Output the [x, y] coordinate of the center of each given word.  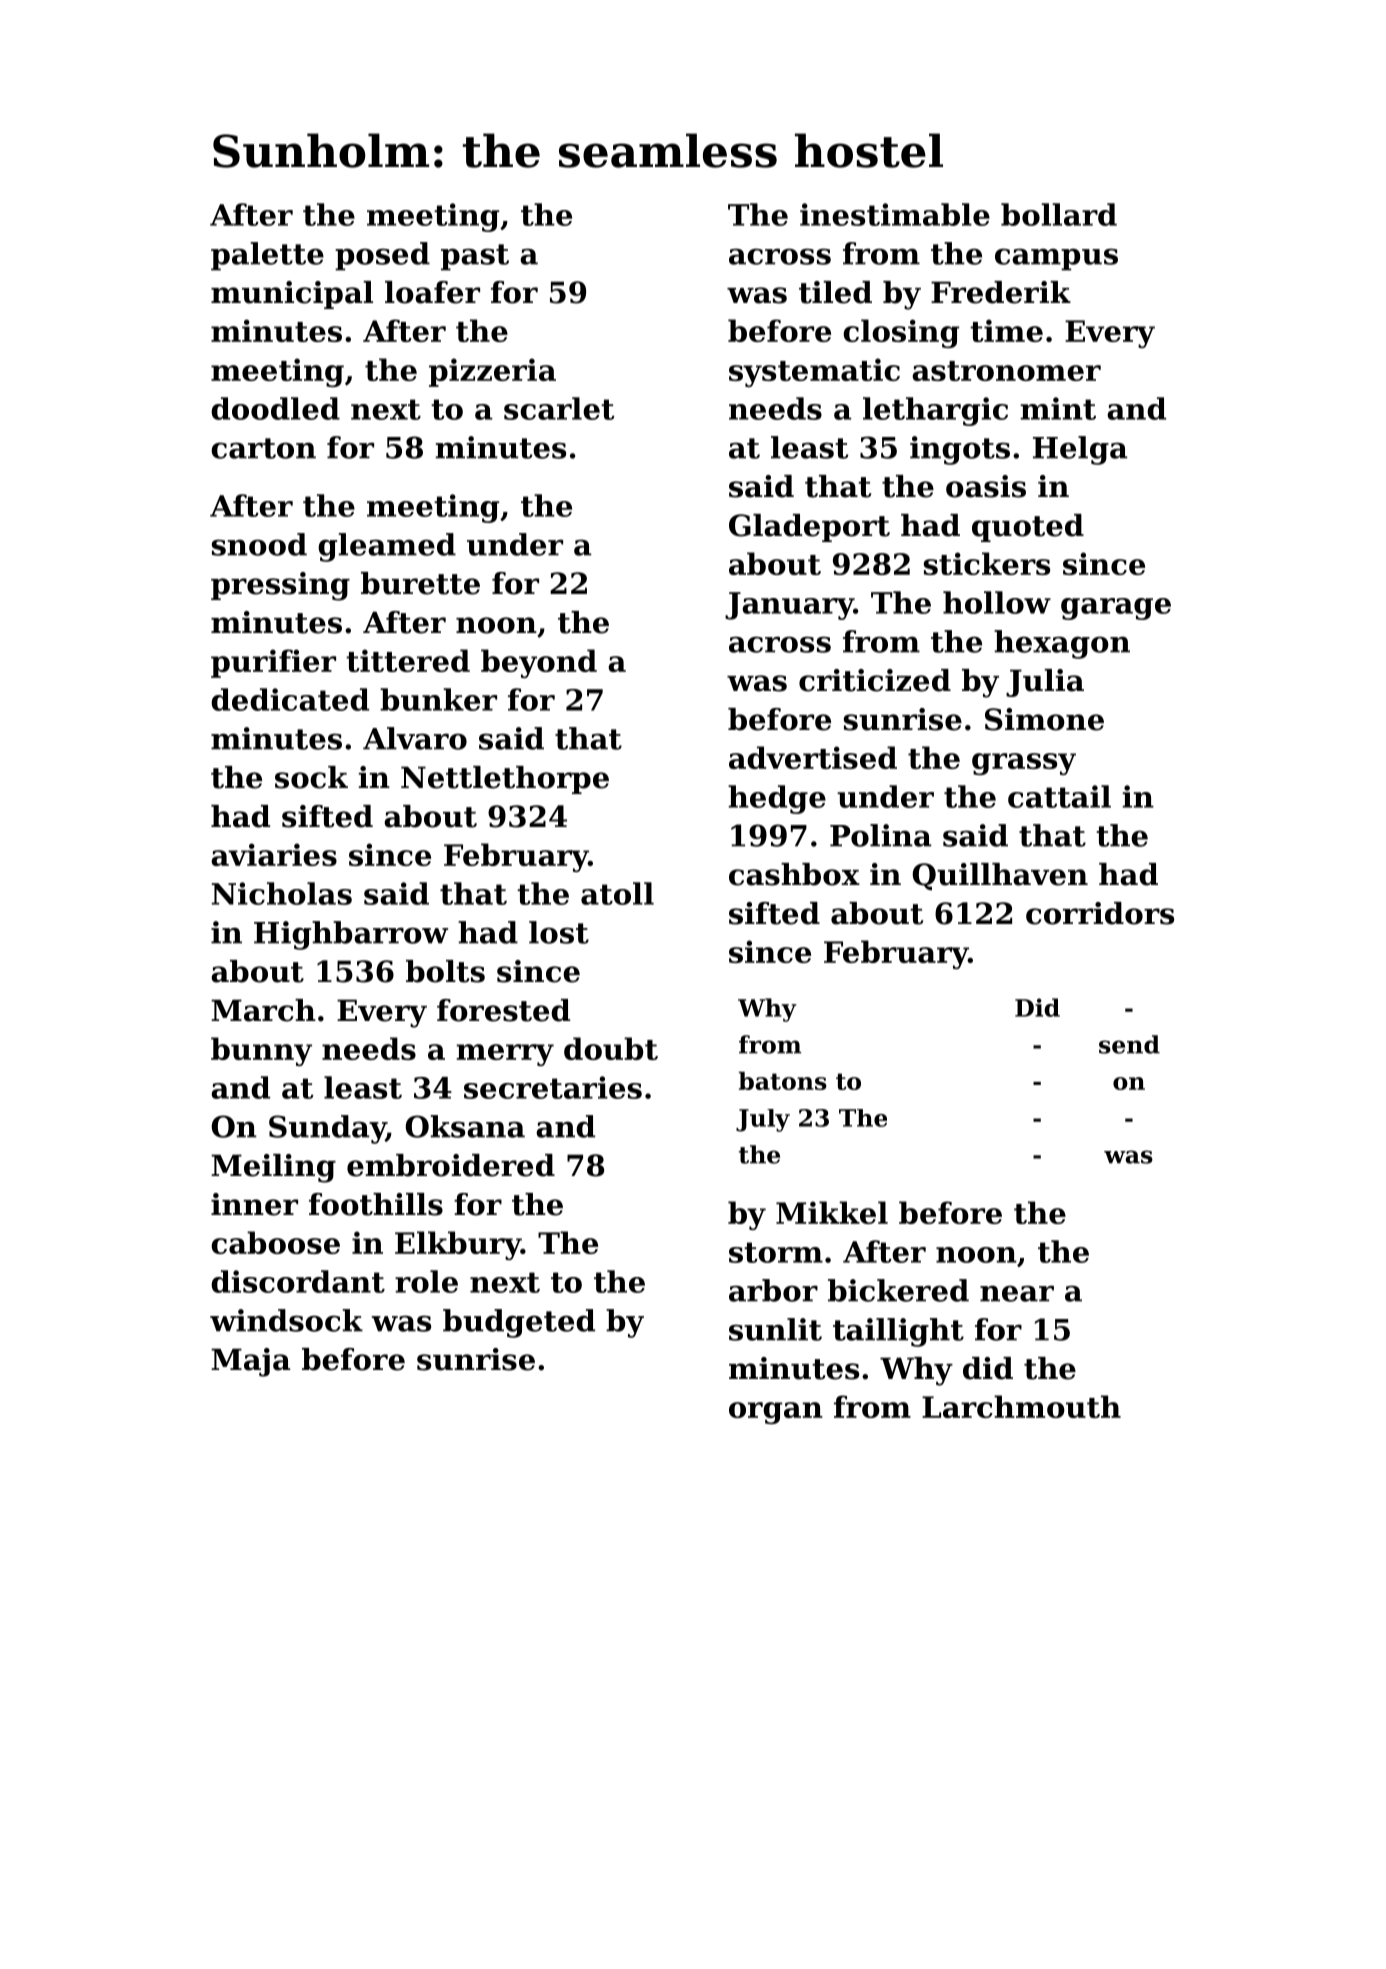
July [763, 1120]
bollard [1059, 214]
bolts [445, 971]
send [1129, 1044]
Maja [250, 1362]
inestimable [895, 214]
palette [267, 256]
